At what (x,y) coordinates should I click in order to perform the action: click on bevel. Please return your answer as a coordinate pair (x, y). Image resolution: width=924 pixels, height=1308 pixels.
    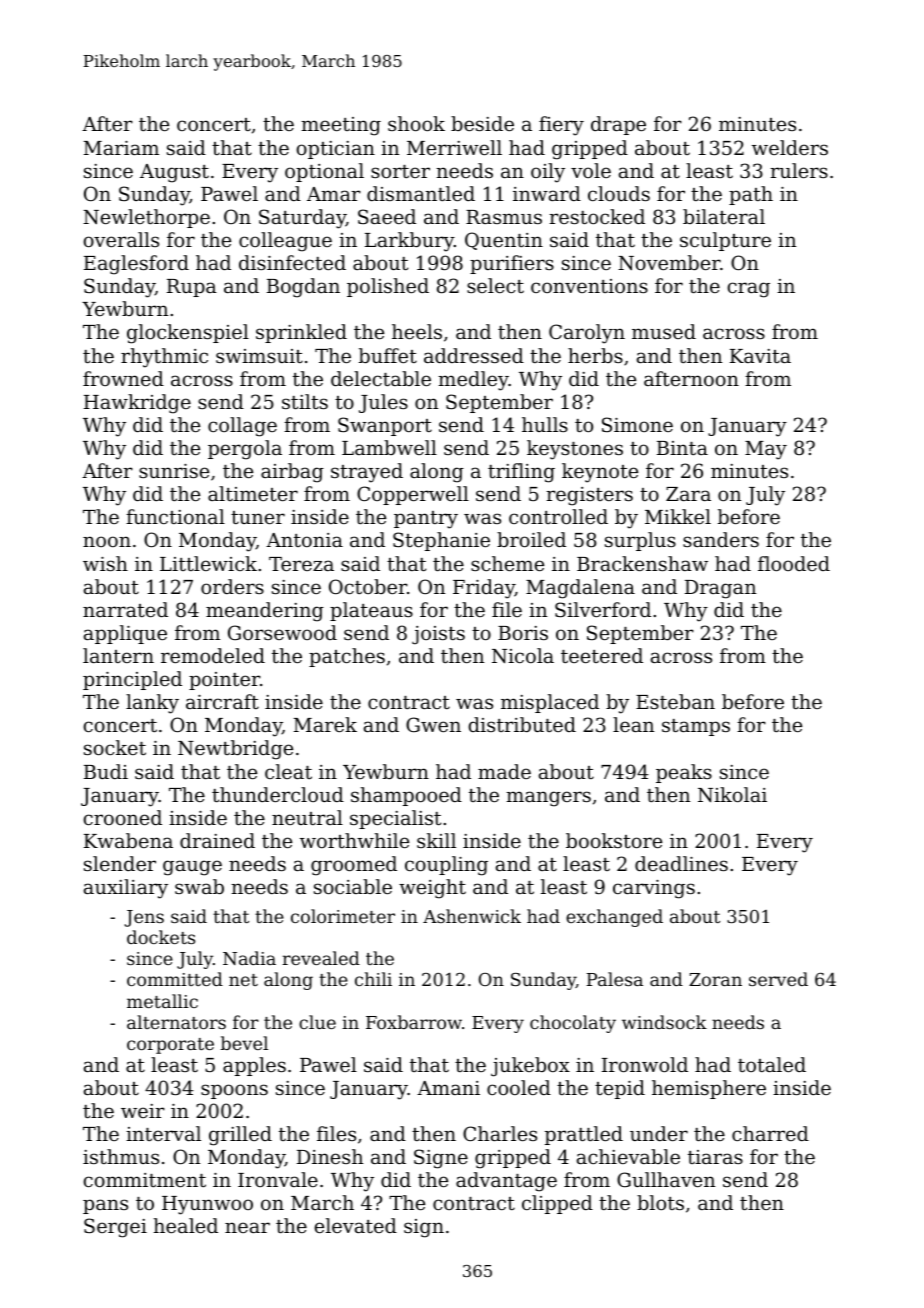
    Looking at the image, I should click on (244, 1043).
